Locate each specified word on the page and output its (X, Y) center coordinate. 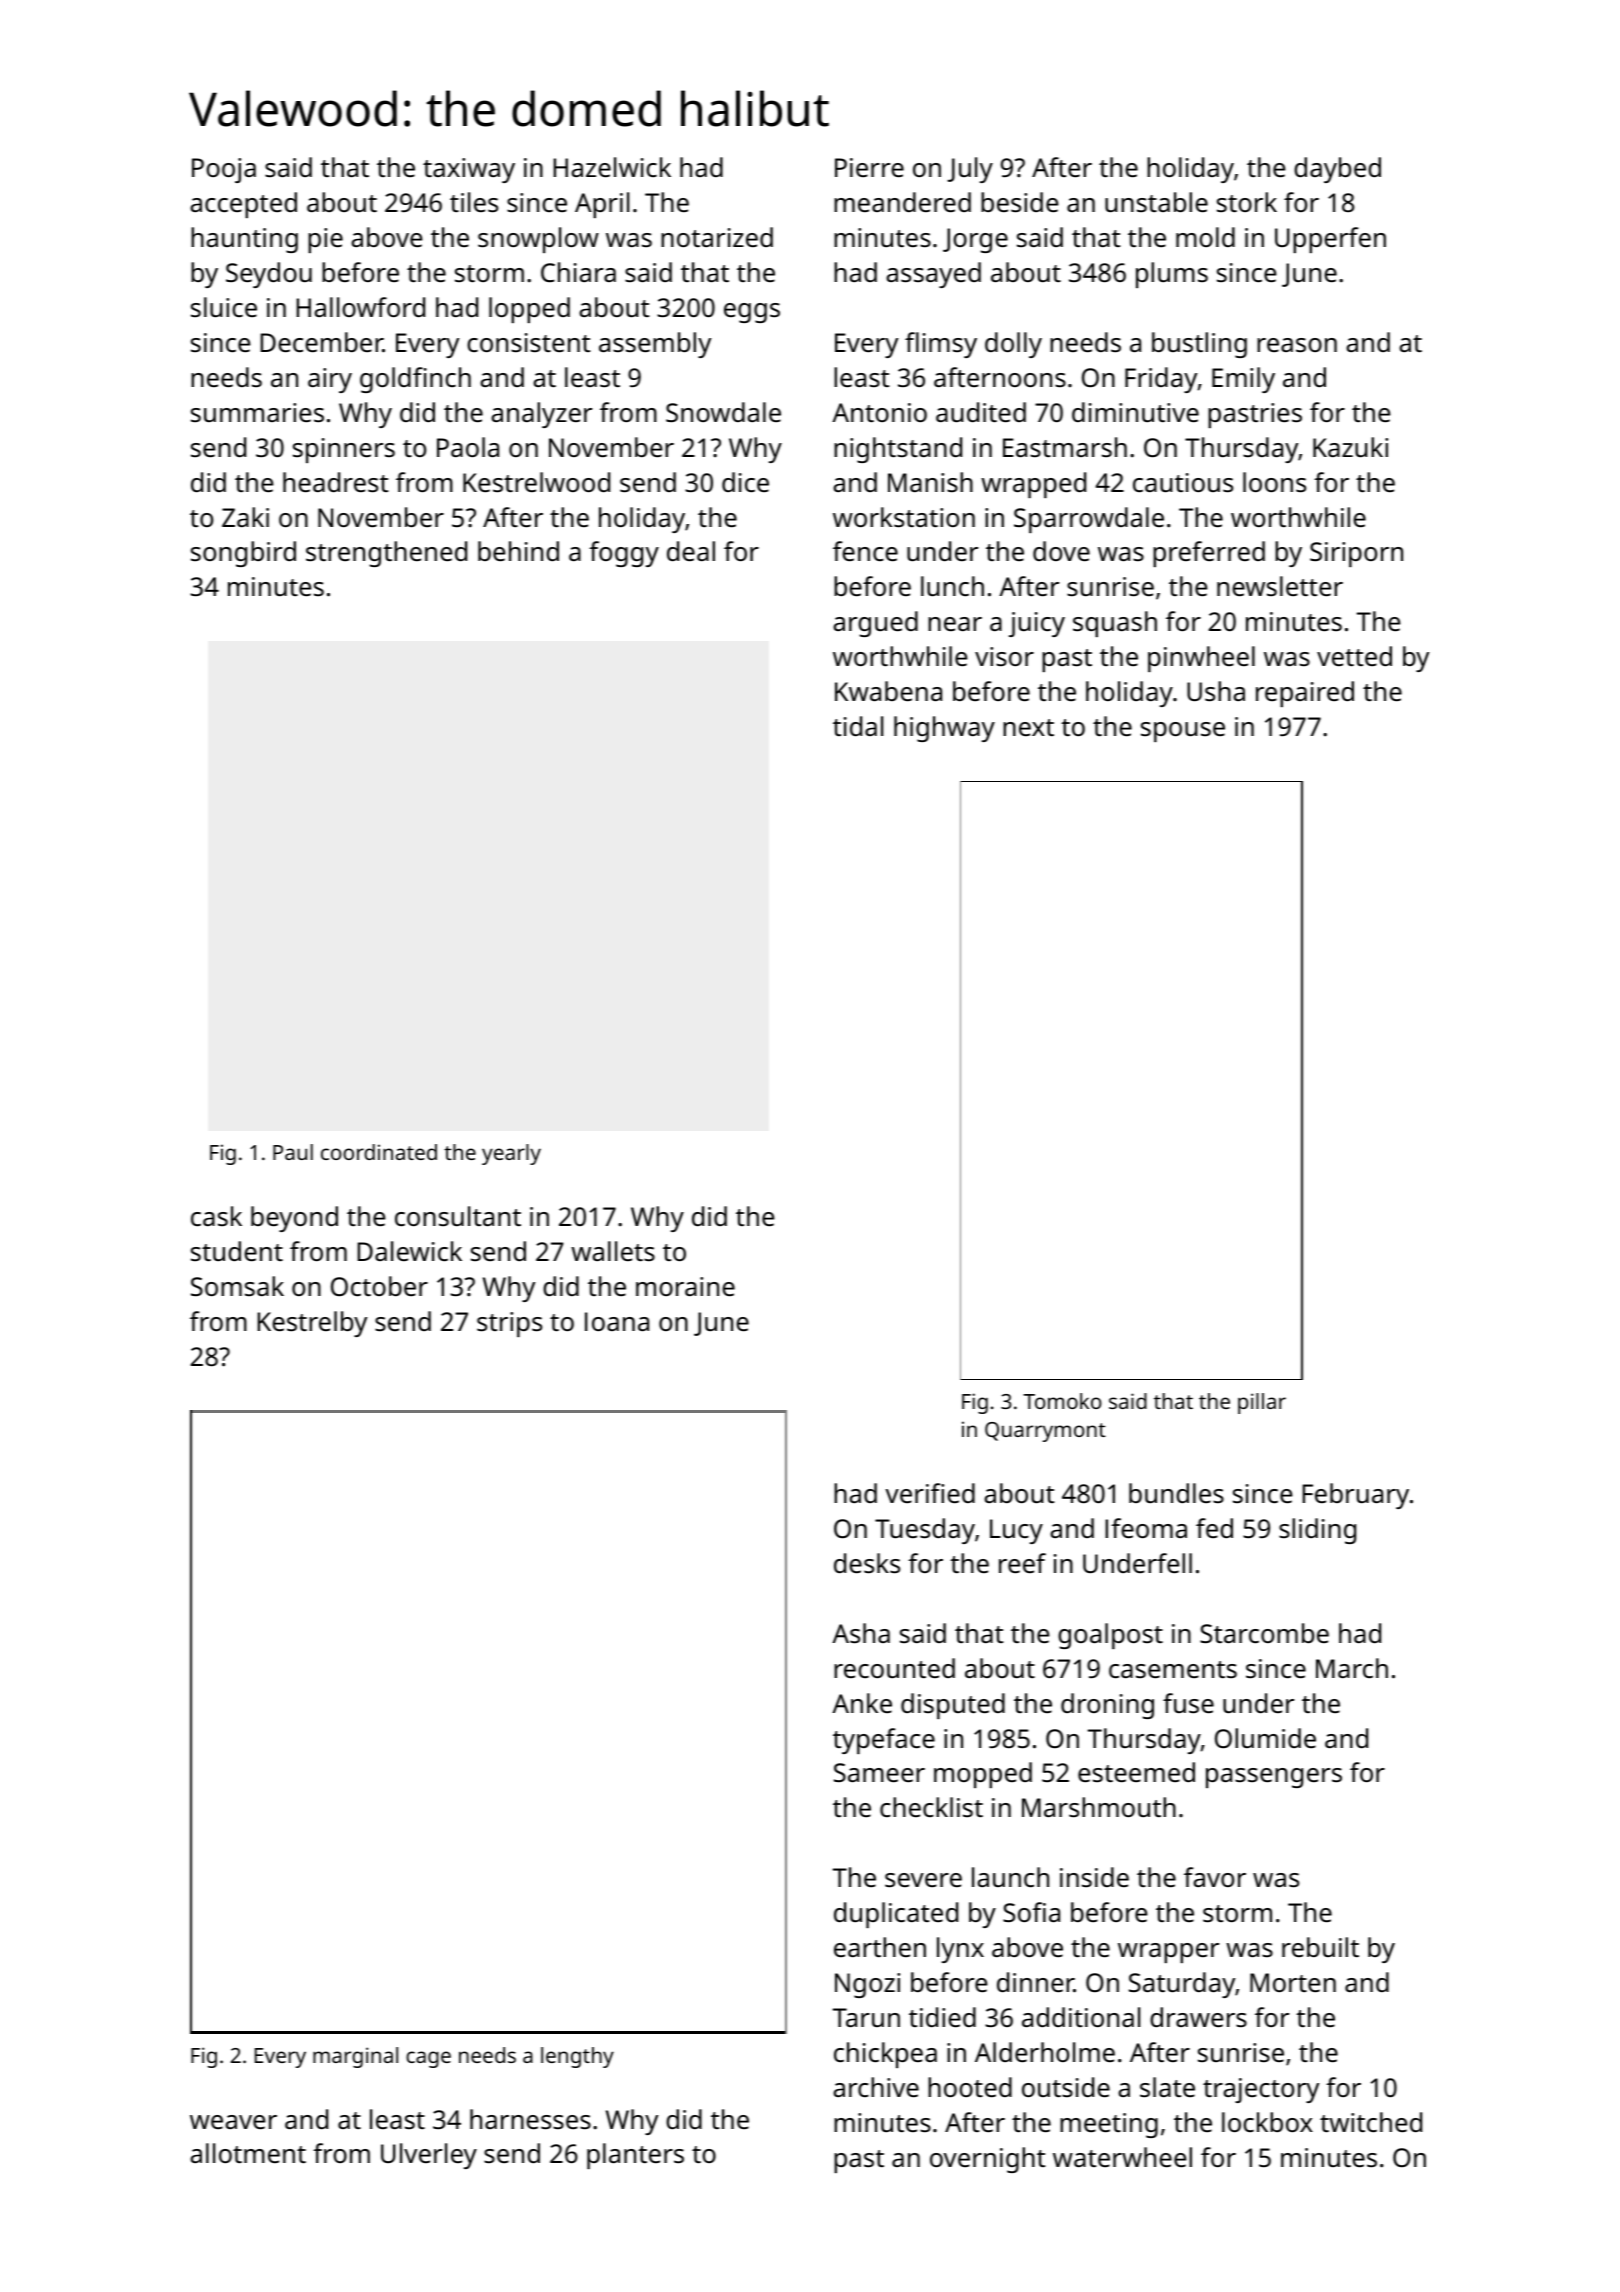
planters (635, 2156)
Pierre (869, 168)
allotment (248, 2153)
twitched (1371, 2122)
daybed (1337, 170)
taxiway (469, 170)
